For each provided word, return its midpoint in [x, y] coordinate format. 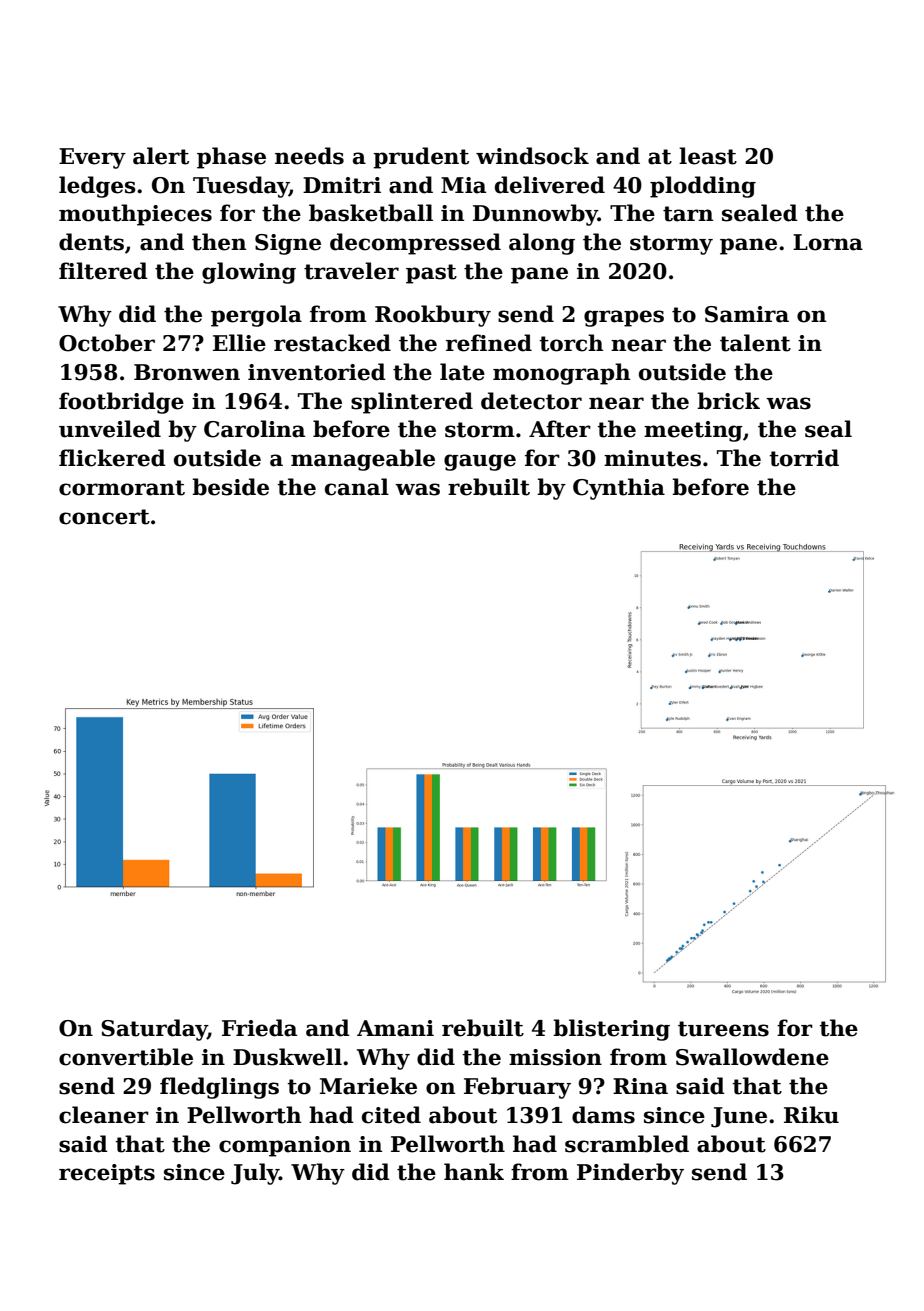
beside [230, 487]
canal [357, 487]
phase [231, 158]
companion [285, 1146]
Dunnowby [535, 215]
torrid [804, 458]
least [708, 156]
